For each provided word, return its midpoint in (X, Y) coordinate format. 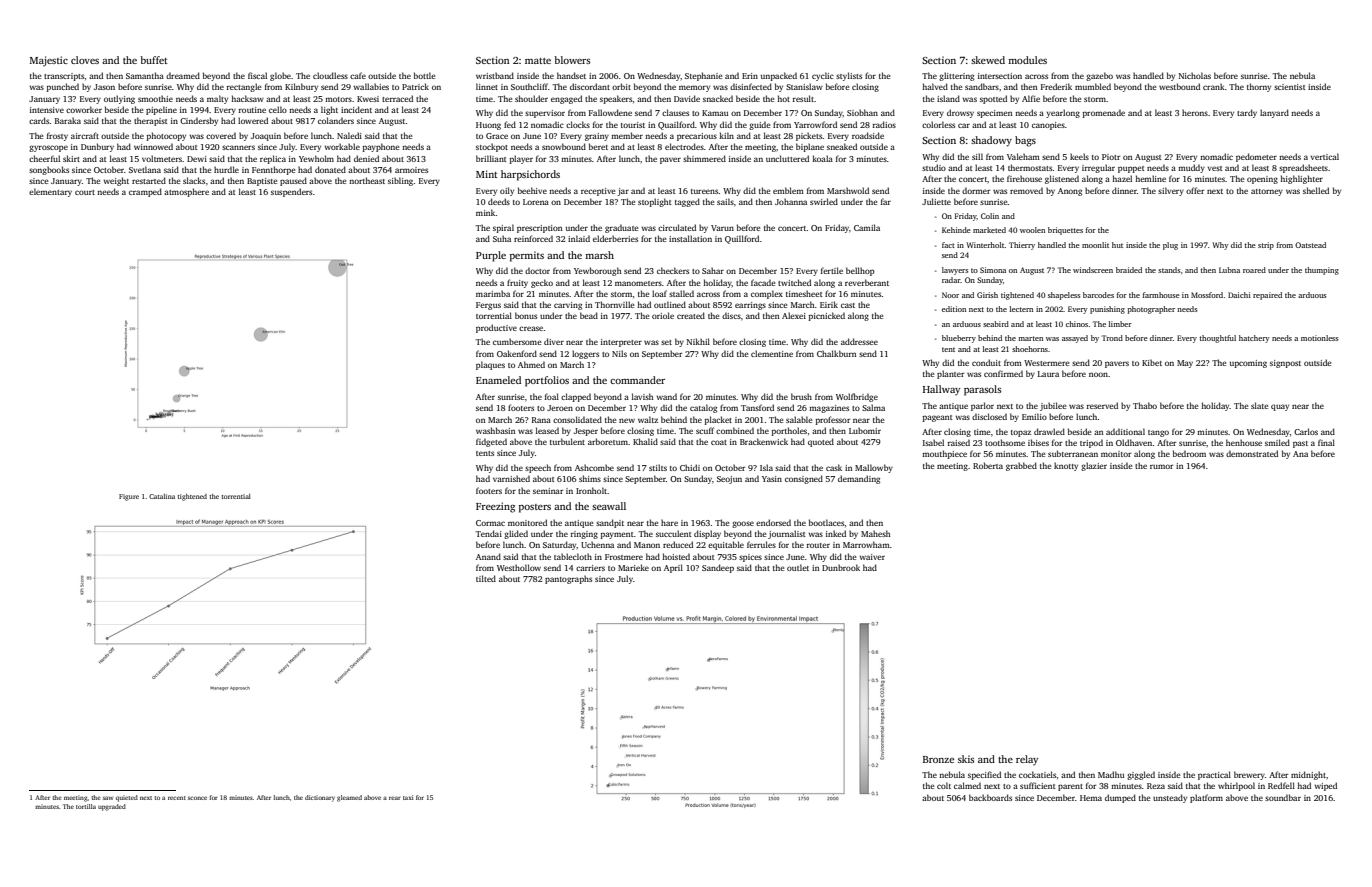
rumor (1161, 466)
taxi (408, 797)
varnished (511, 478)
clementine (772, 353)
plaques (490, 365)
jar (623, 192)
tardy (1247, 113)
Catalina (162, 496)
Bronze (938, 759)
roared (1254, 270)
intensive (47, 110)
